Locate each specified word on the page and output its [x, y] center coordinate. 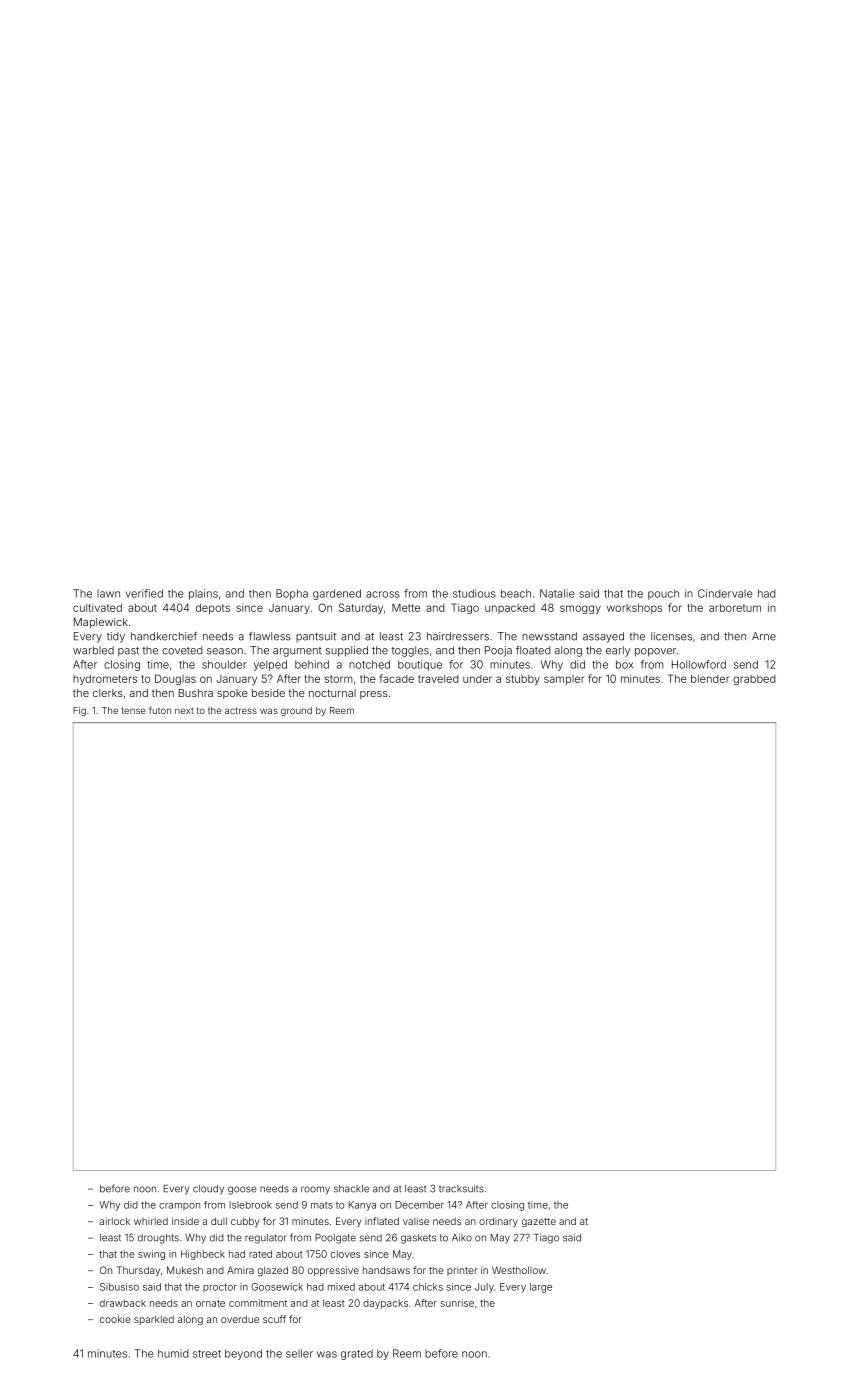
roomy [315, 1190]
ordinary [498, 1222]
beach [516, 593]
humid [173, 1353]
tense [133, 710]
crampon [179, 1206]
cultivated [97, 607]
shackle [351, 1189]
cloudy [208, 1190]
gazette [539, 1222]
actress [241, 710]
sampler [564, 680]
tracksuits [461, 1189]
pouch [663, 594]
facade [397, 678]
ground [296, 711]
